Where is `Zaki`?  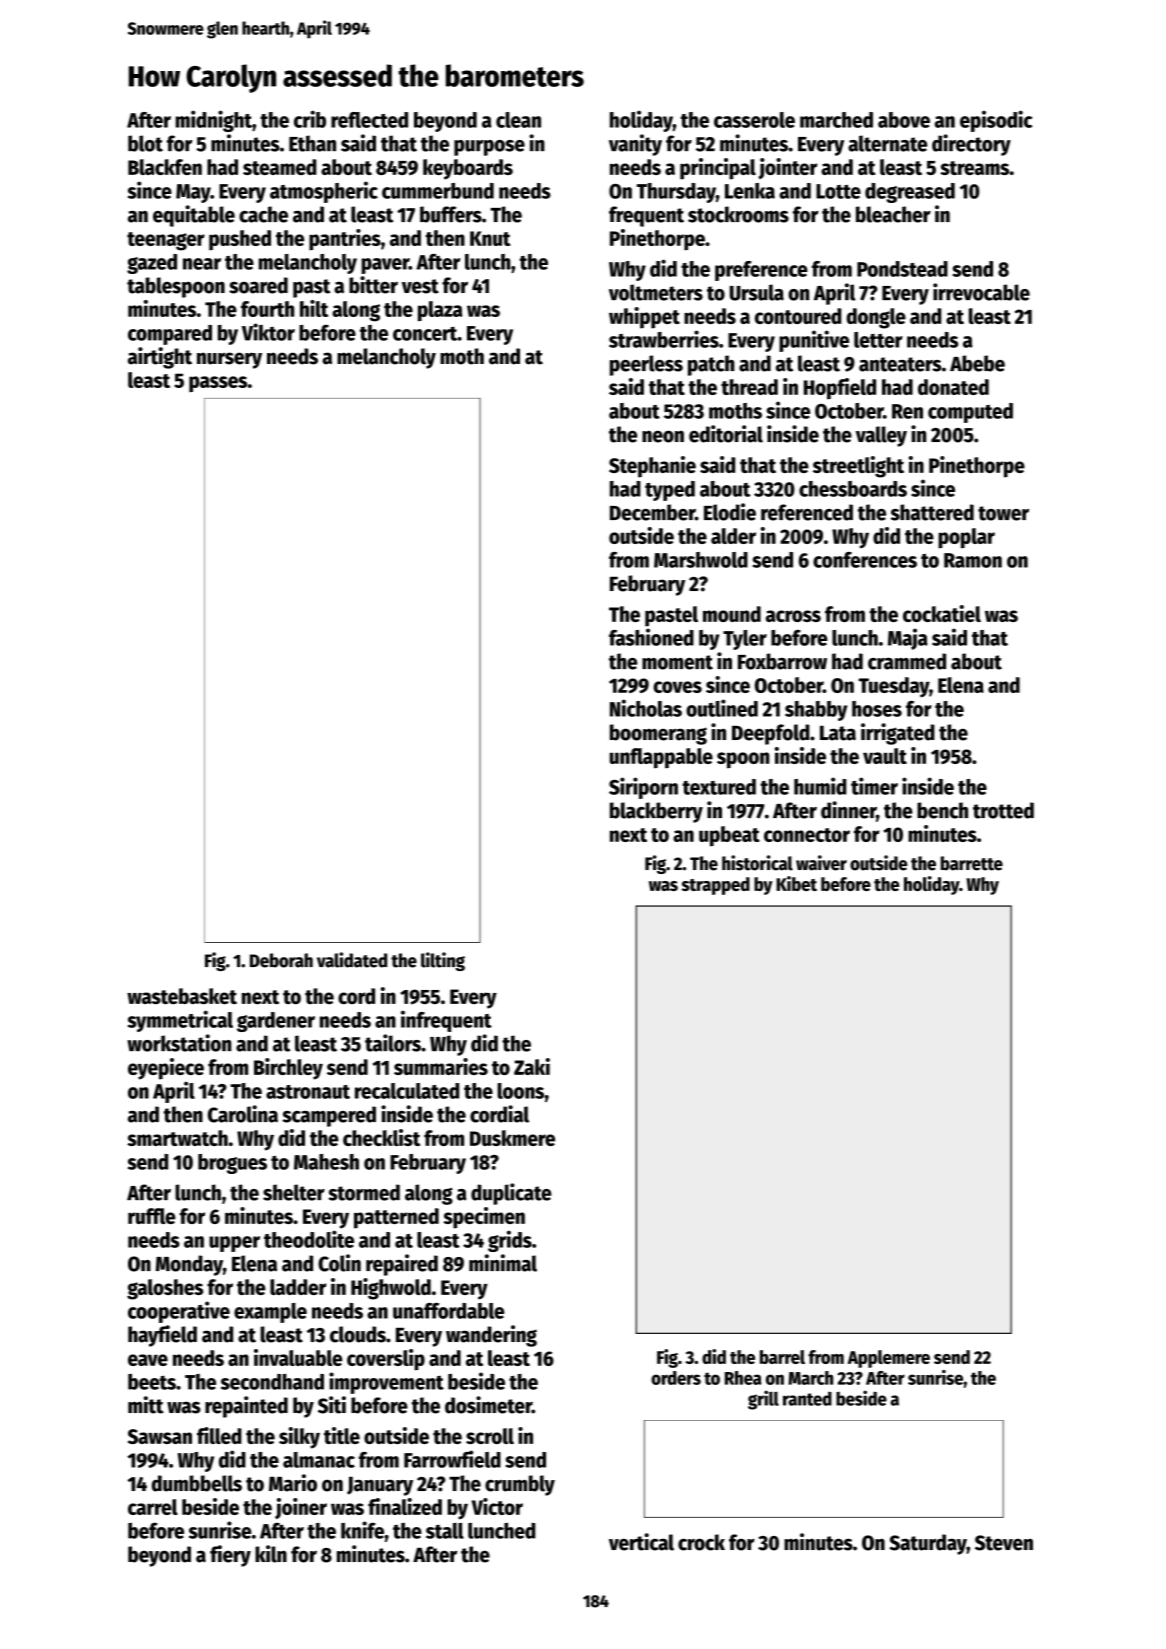 Zaki is located at coordinates (532, 1066).
